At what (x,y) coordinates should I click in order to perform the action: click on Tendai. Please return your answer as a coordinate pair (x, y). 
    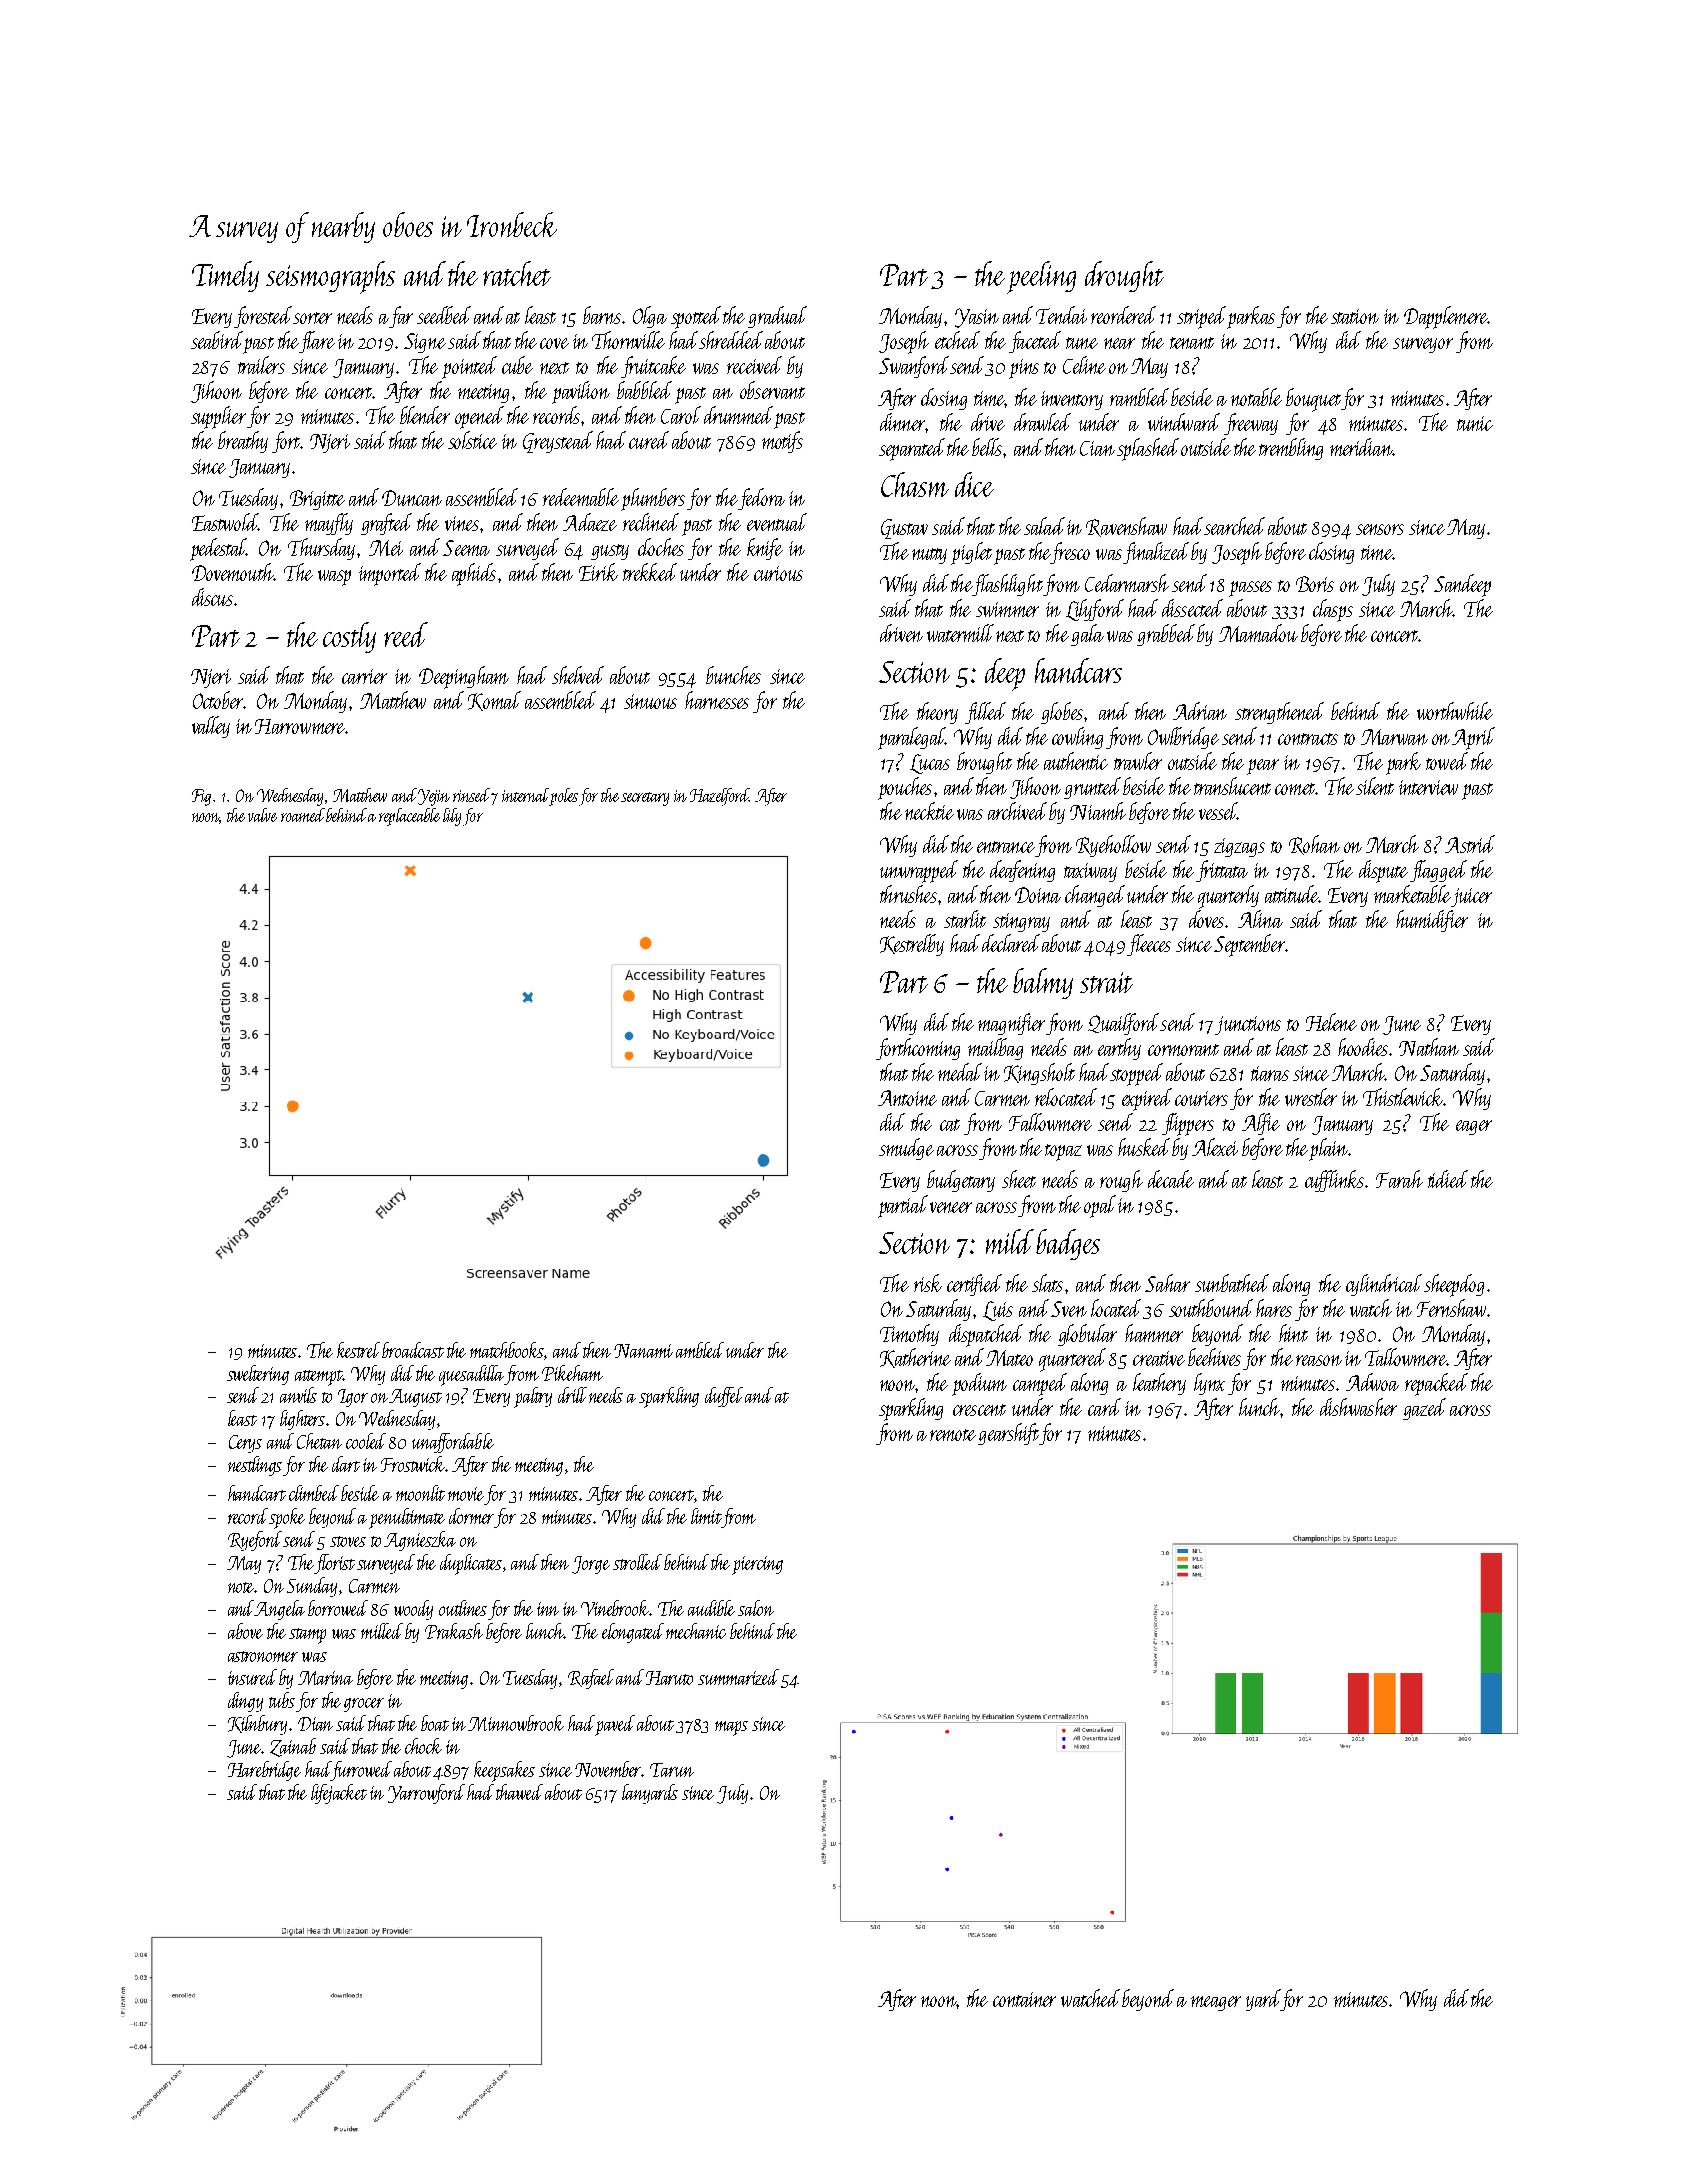
    Looking at the image, I should click on (1061, 315).
